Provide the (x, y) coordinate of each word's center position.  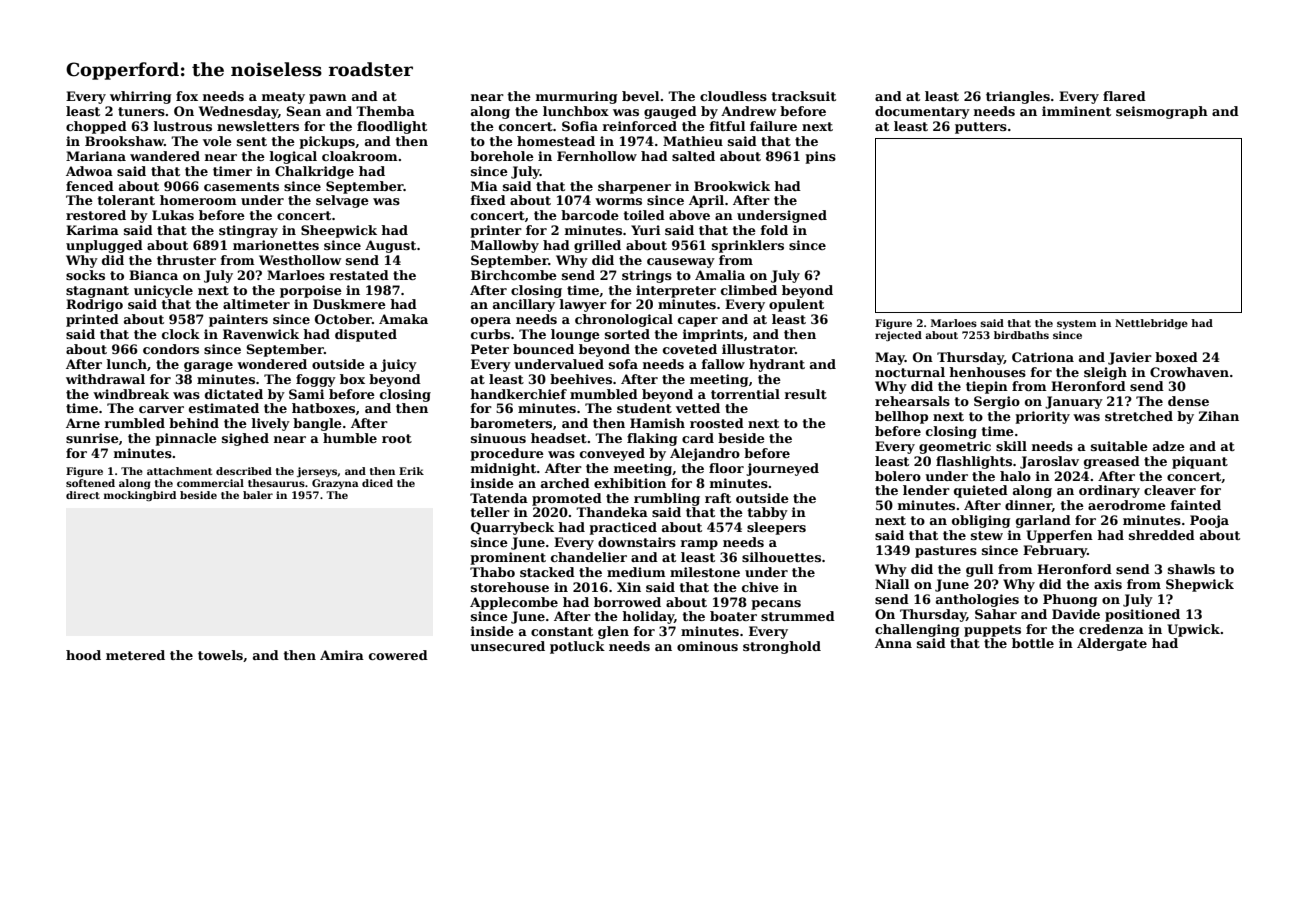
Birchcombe (514, 275)
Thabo (492, 572)
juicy (399, 365)
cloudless (733, 96)
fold (774, 230)
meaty (283, 98)
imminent (1076, 111)
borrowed (627, 602)
